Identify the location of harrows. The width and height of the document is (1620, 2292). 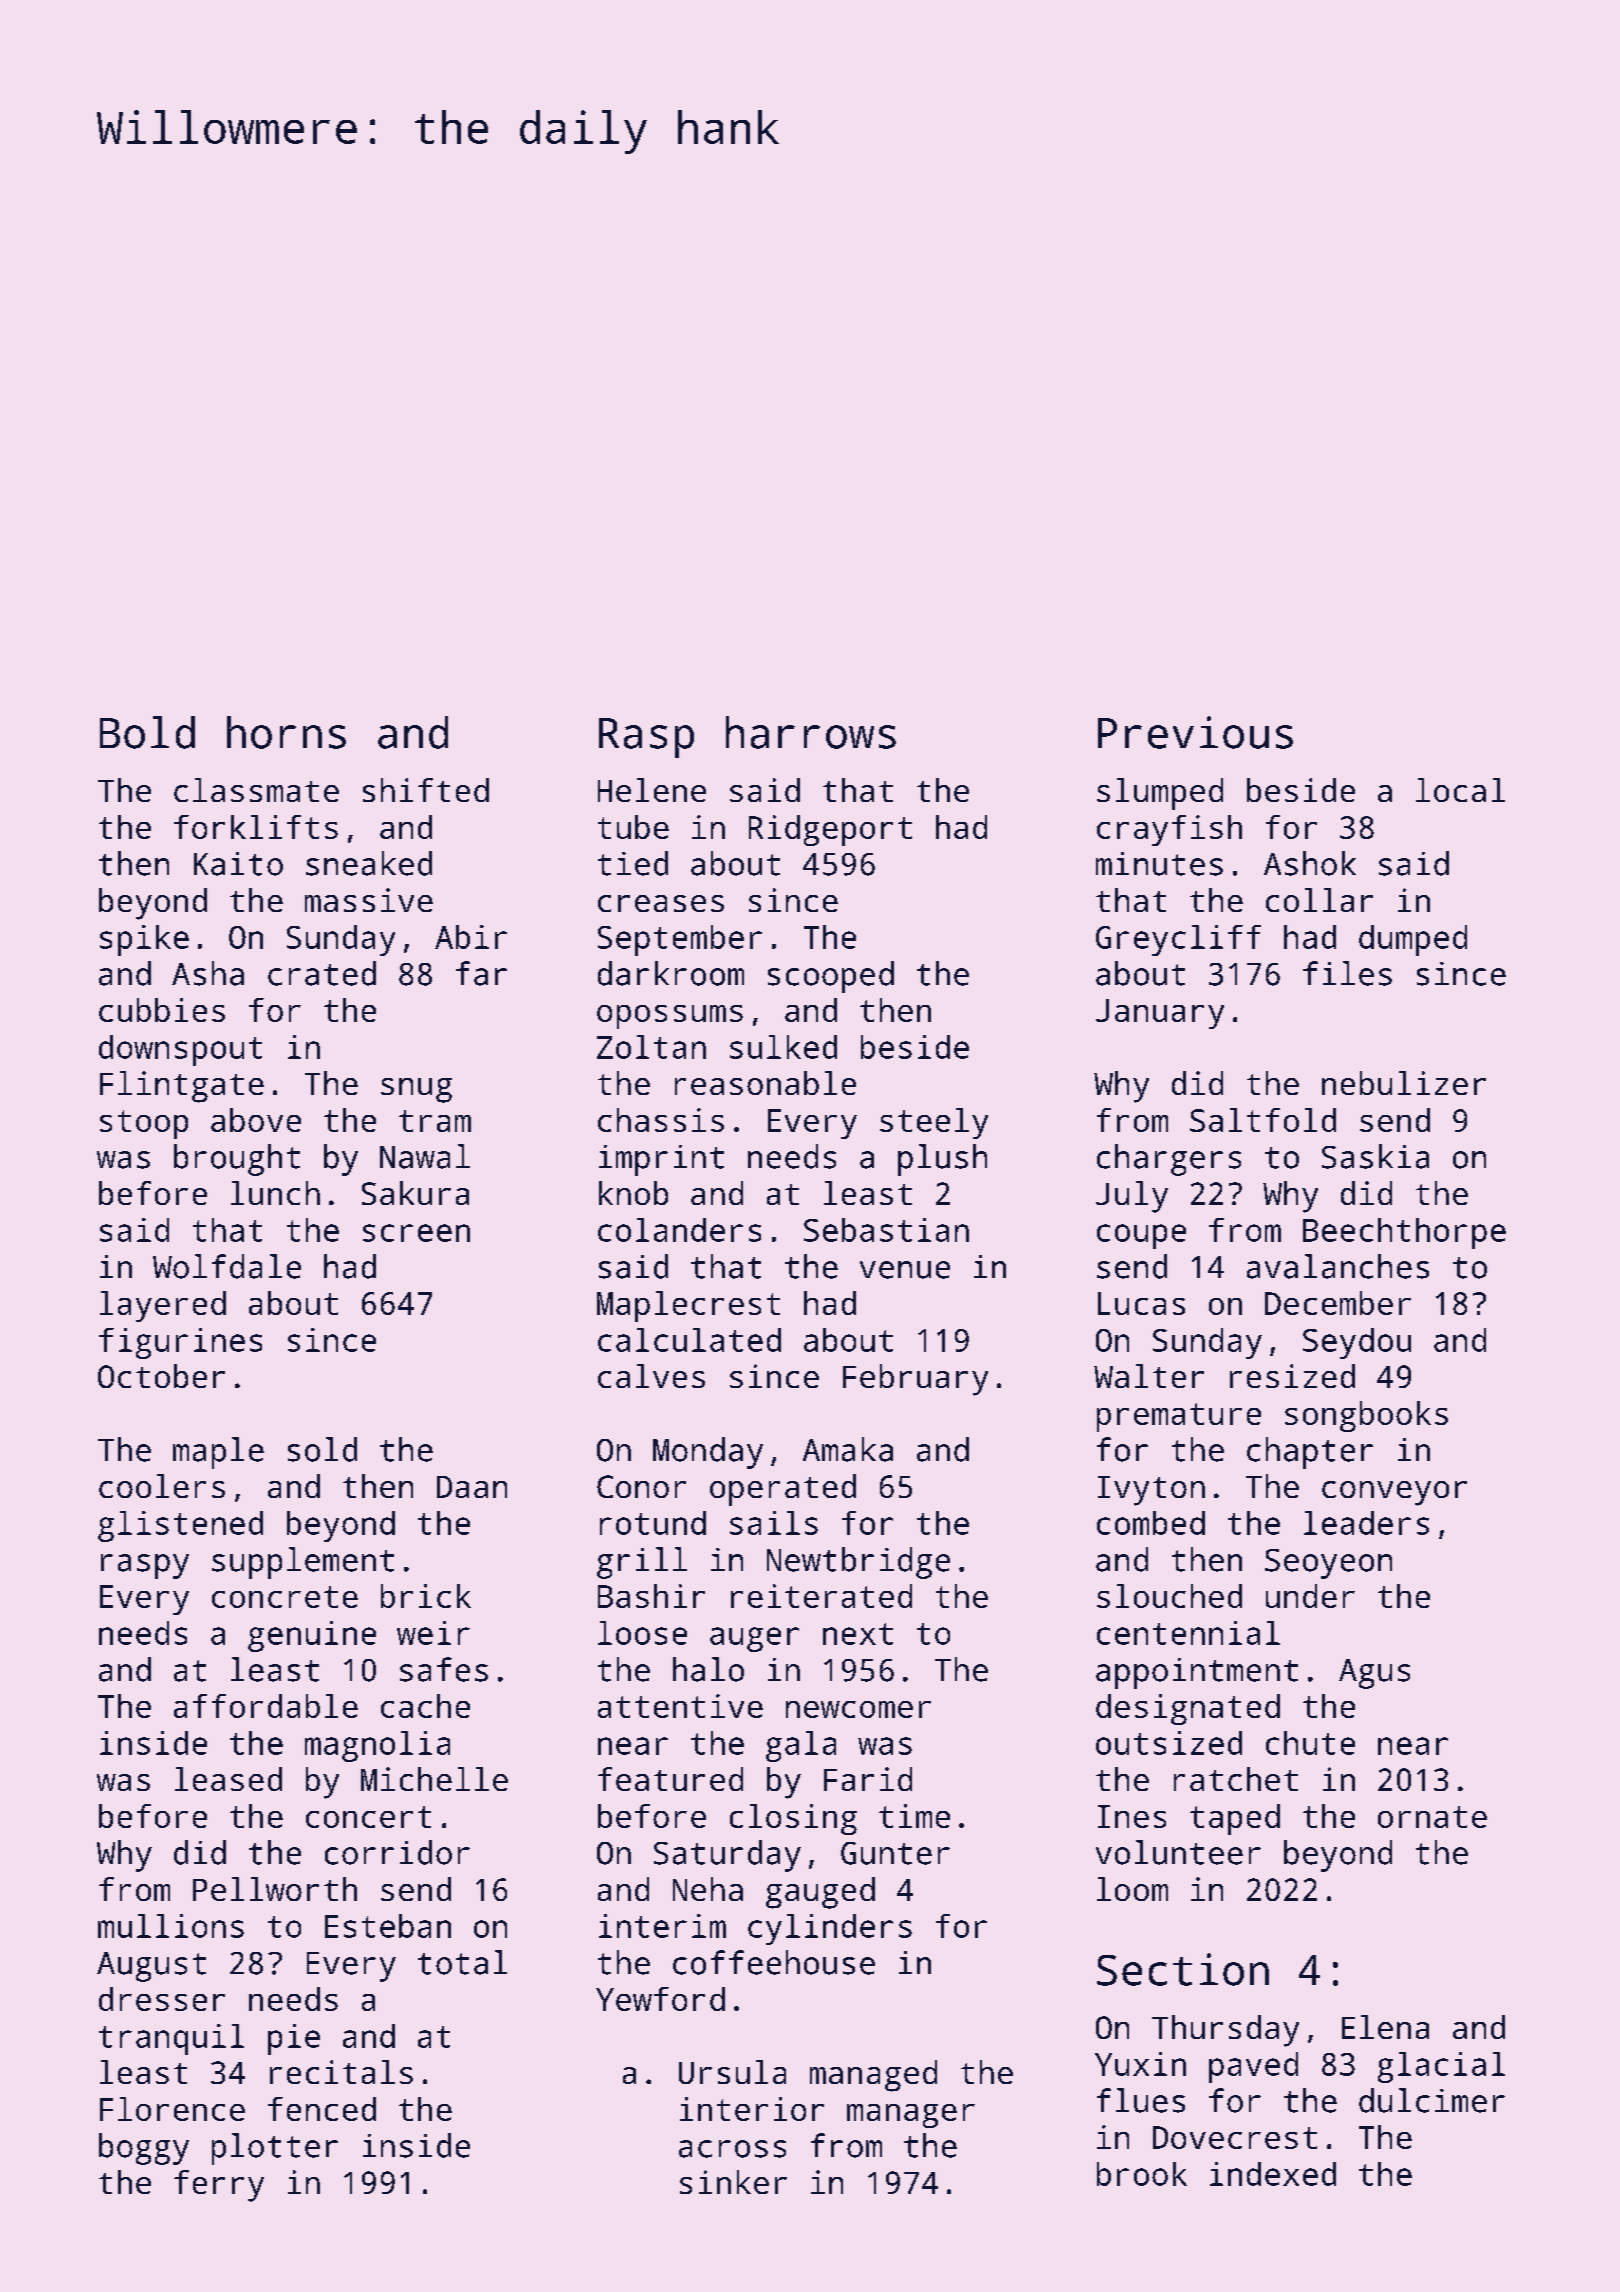
(811, 732).
